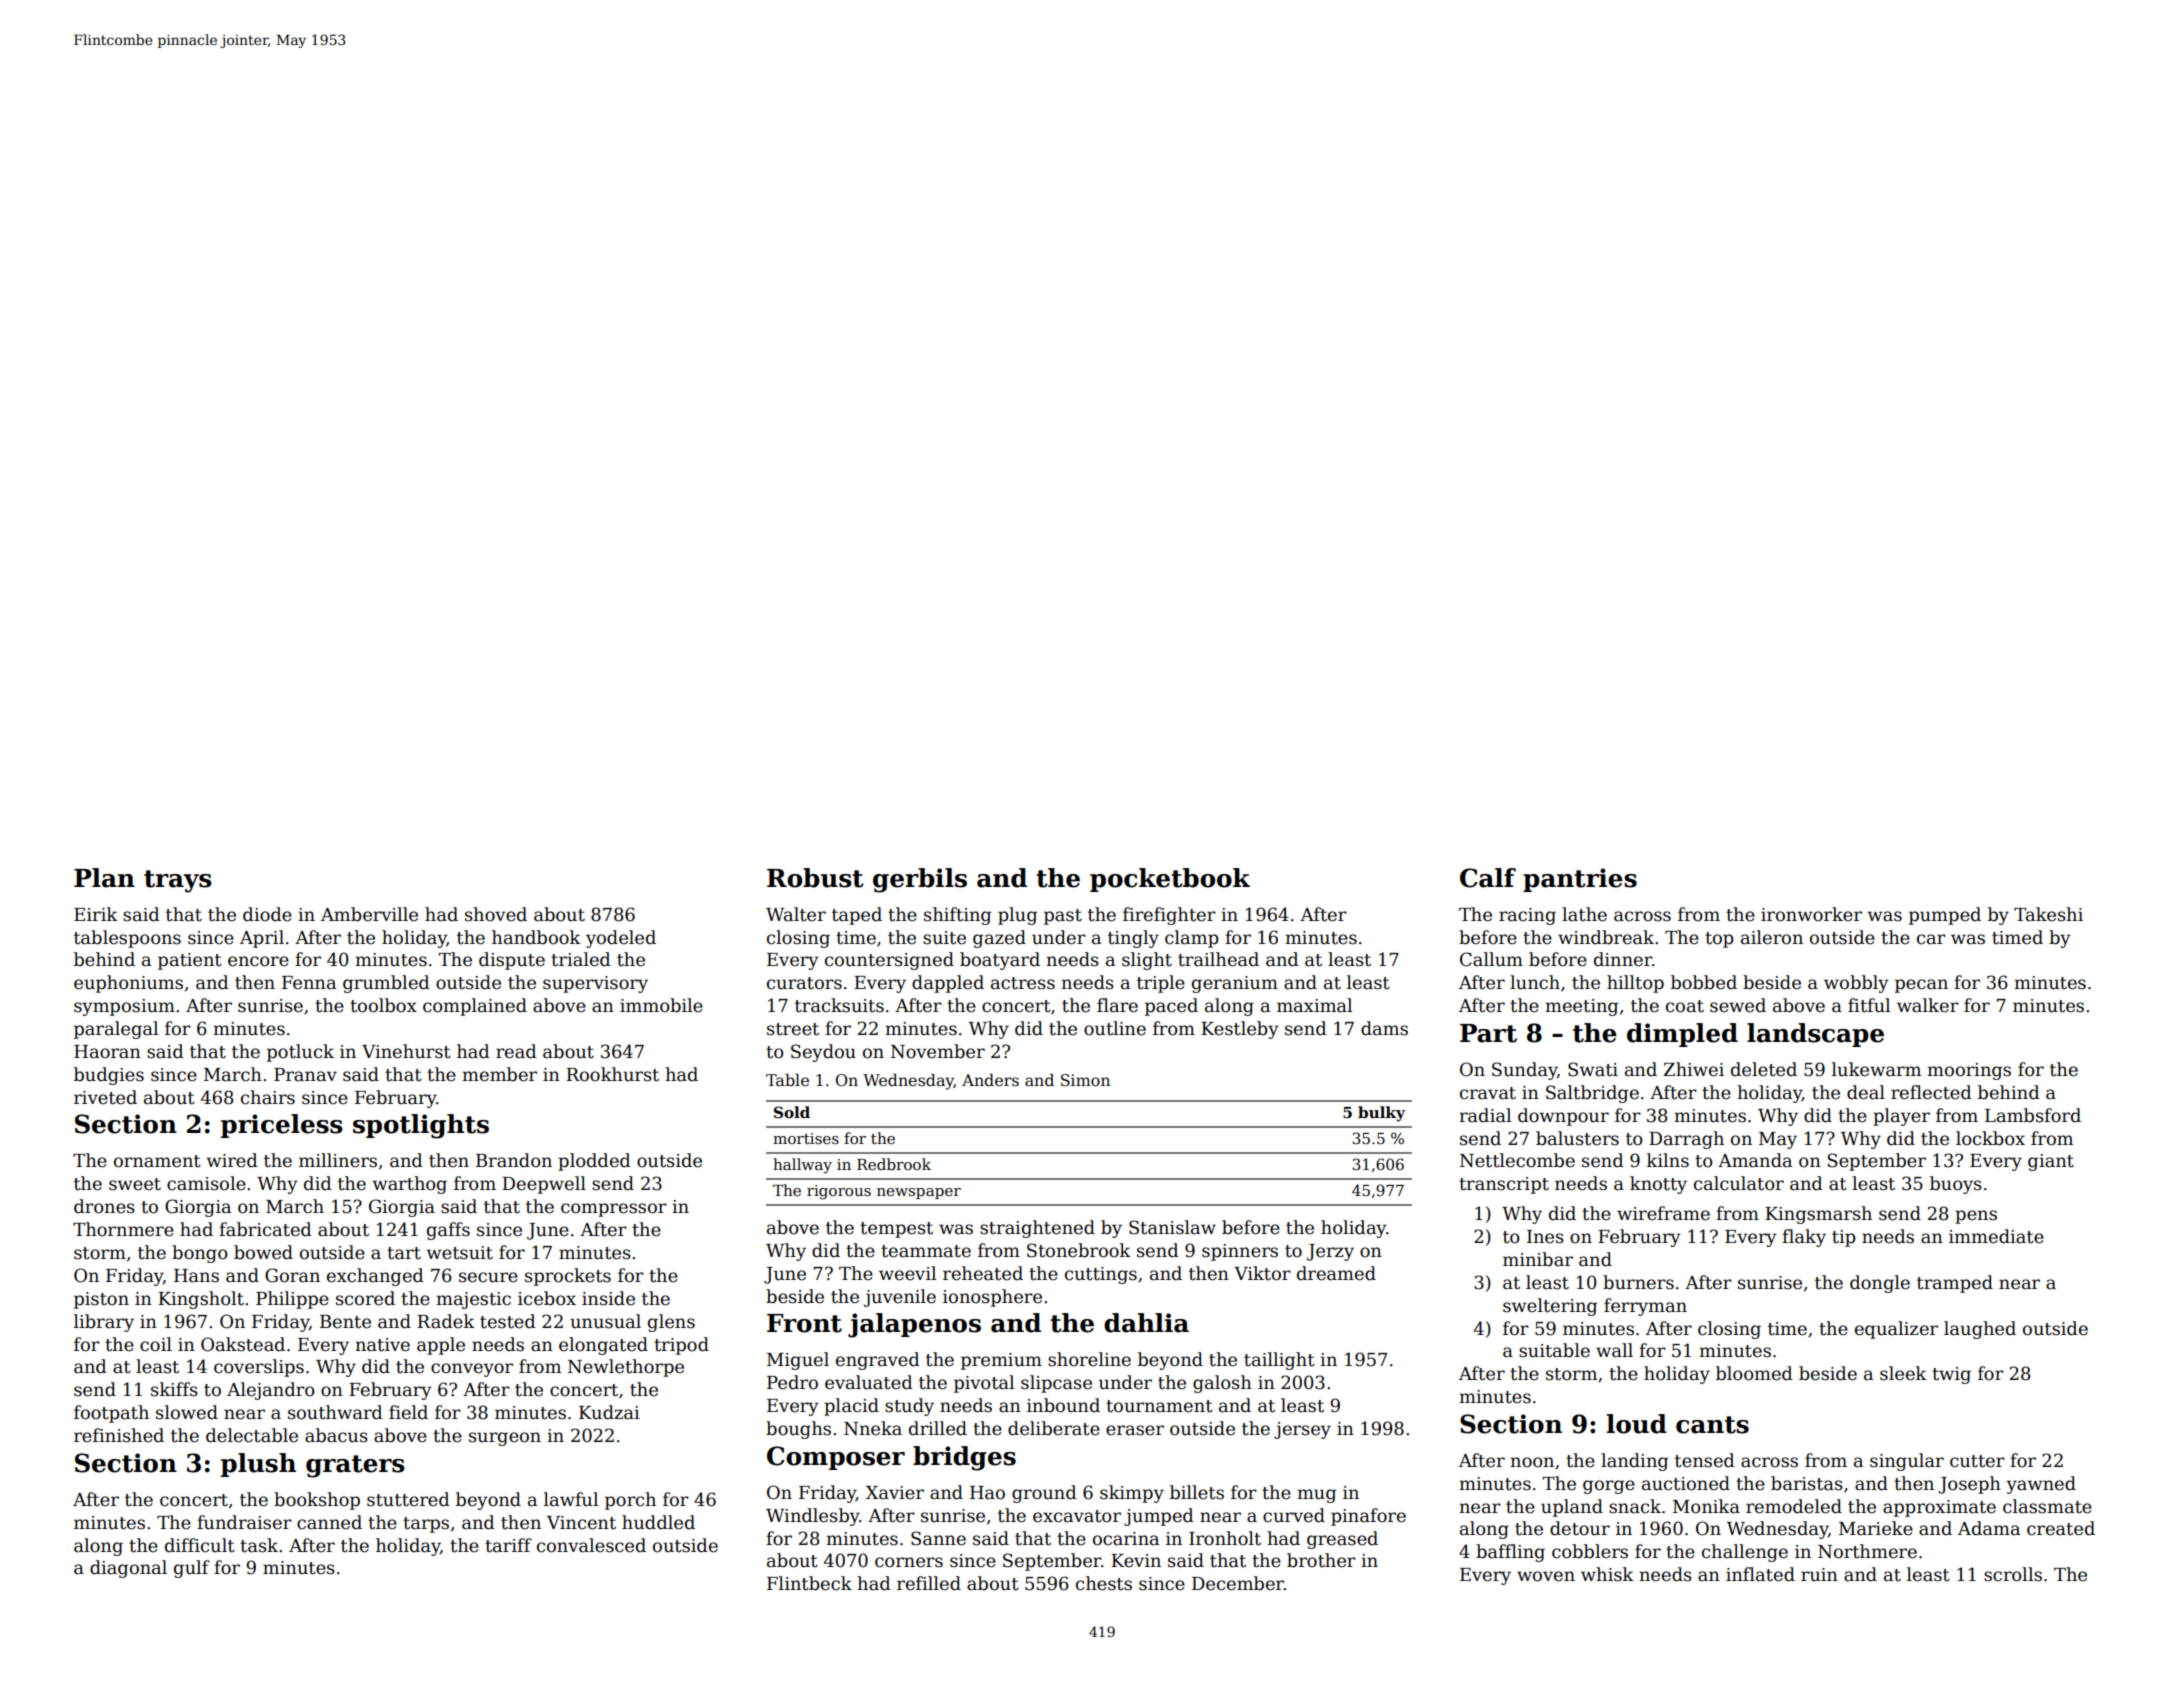  I want to click on countersigned, so click(889, 961).
